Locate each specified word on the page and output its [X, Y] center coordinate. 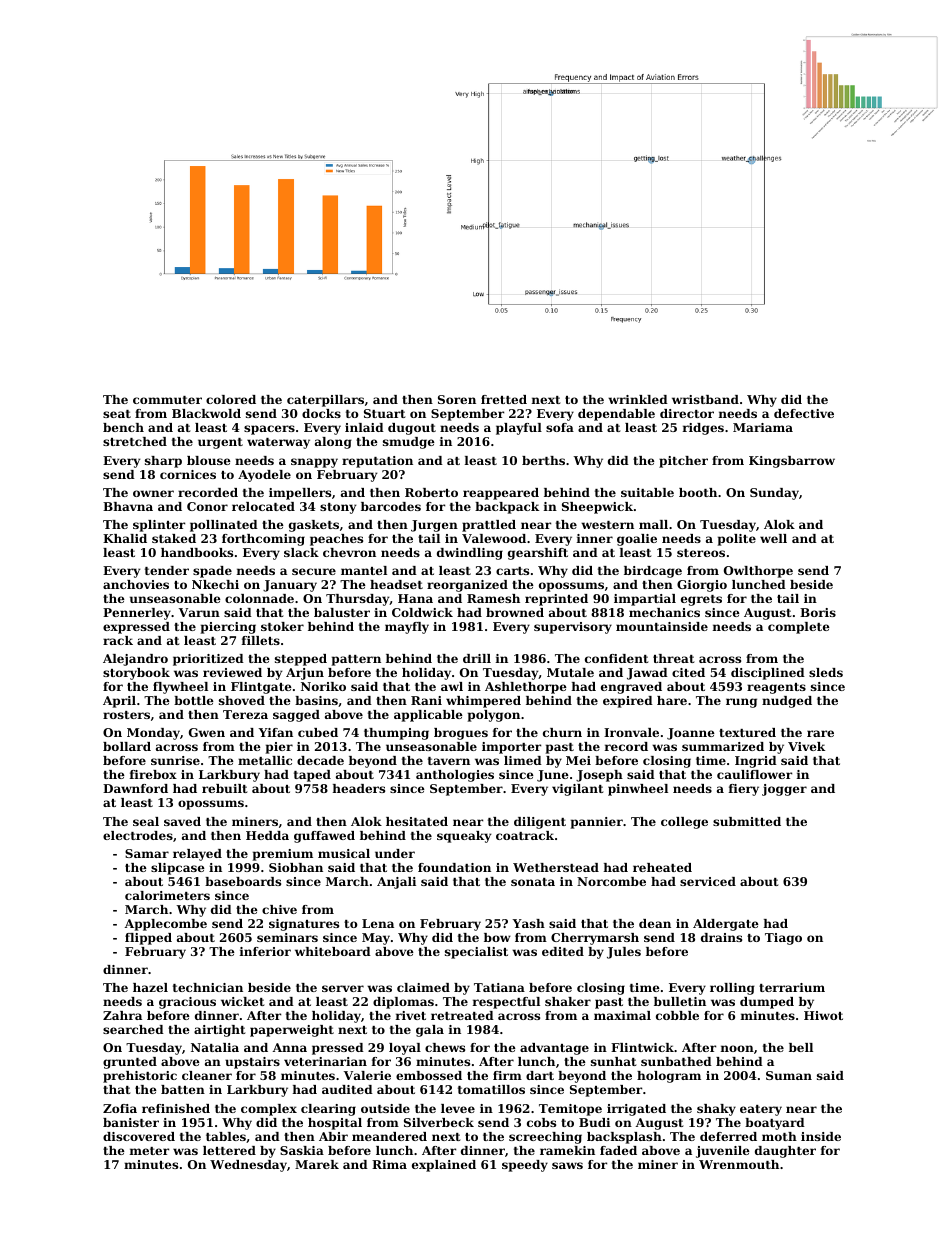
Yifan [275, 732]
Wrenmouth [739, 1164]
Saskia [302, 1150]
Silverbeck [439, 1122]
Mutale [570, 672]
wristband [705, 399]
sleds [826, 672]
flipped [148, 939]
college [684, 823]
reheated [662, 867]
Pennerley [137, 614]
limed [523, 760]
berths [543, 460]
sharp [163, 462]
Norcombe [611, 881]
